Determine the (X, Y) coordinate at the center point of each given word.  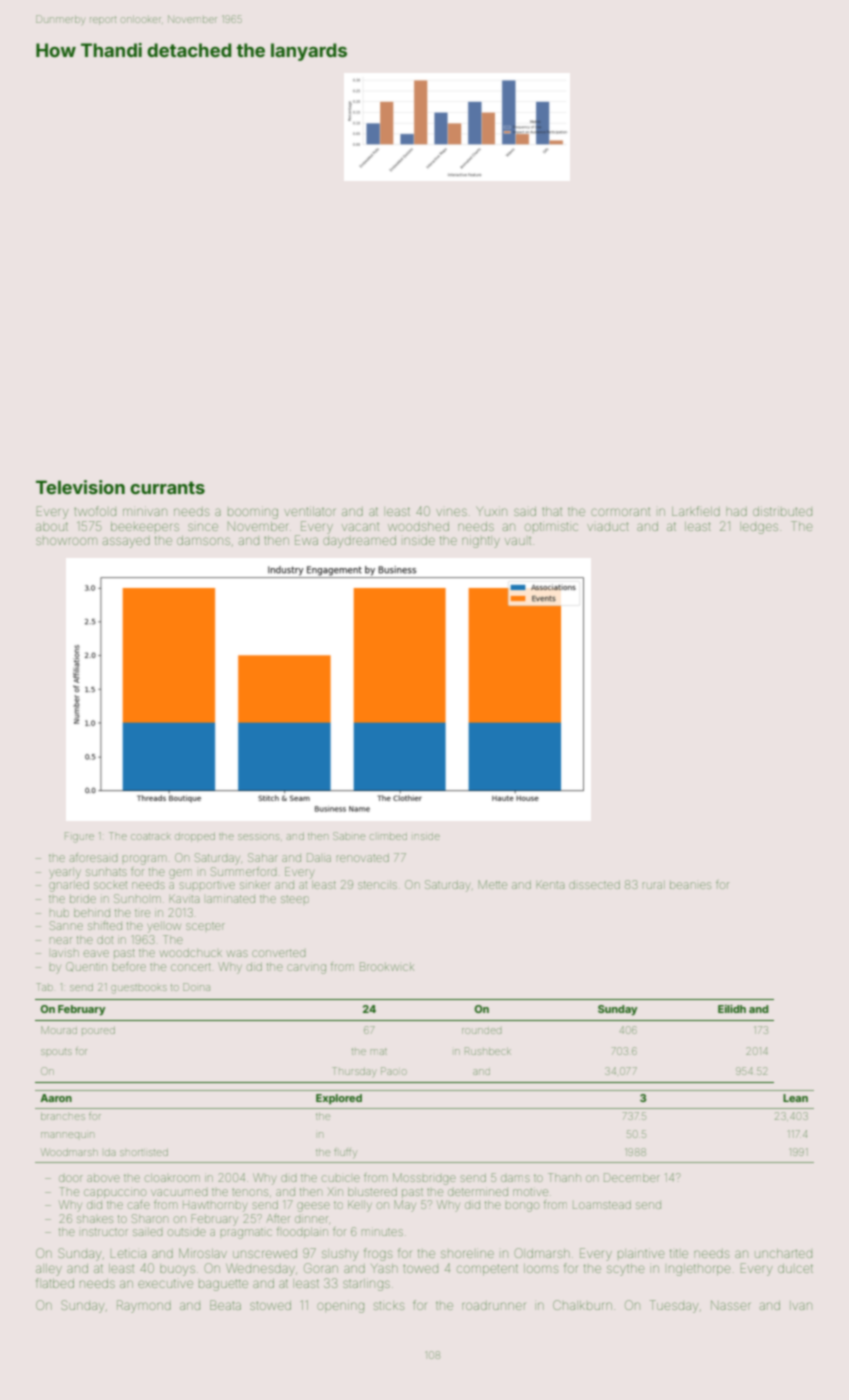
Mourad (59, 1030)
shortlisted (144, 1152)
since (203, 527)
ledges (760, 528)
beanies (690, 885)
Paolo (394, 1071)
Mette (492, 884)
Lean (795, 1098)
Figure (79, 837)
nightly (481, 542)
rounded (482, 1031)
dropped (195, 837)
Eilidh (732, 1009)
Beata (225, 1305)
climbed (389, 837)
